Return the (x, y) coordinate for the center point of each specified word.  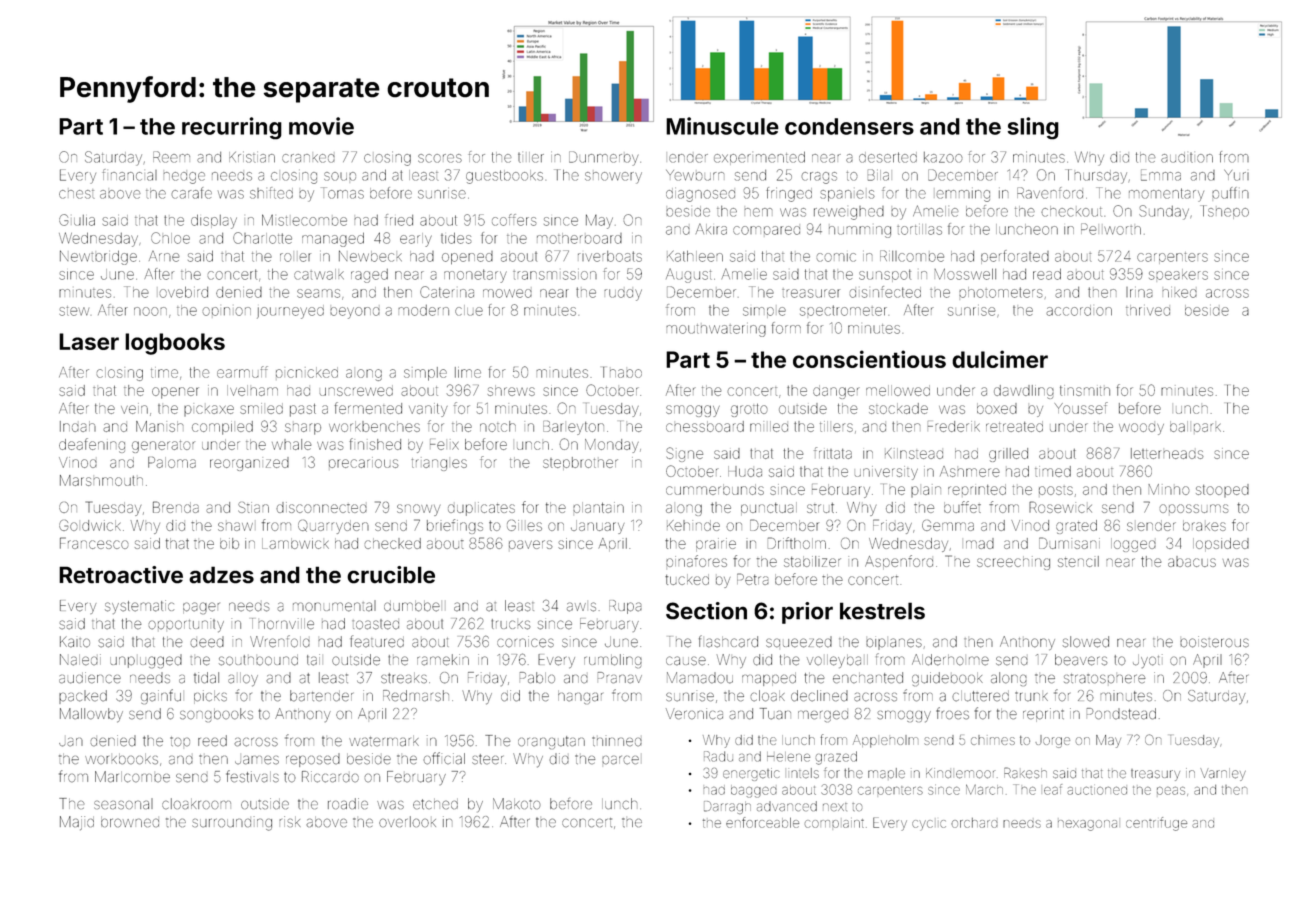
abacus (1192, 561)
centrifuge (1156, 824)
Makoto (516, 804)
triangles (439, 465)
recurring (232, 128)
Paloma (172, 462)
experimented (759, 158)
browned (130, 822)
